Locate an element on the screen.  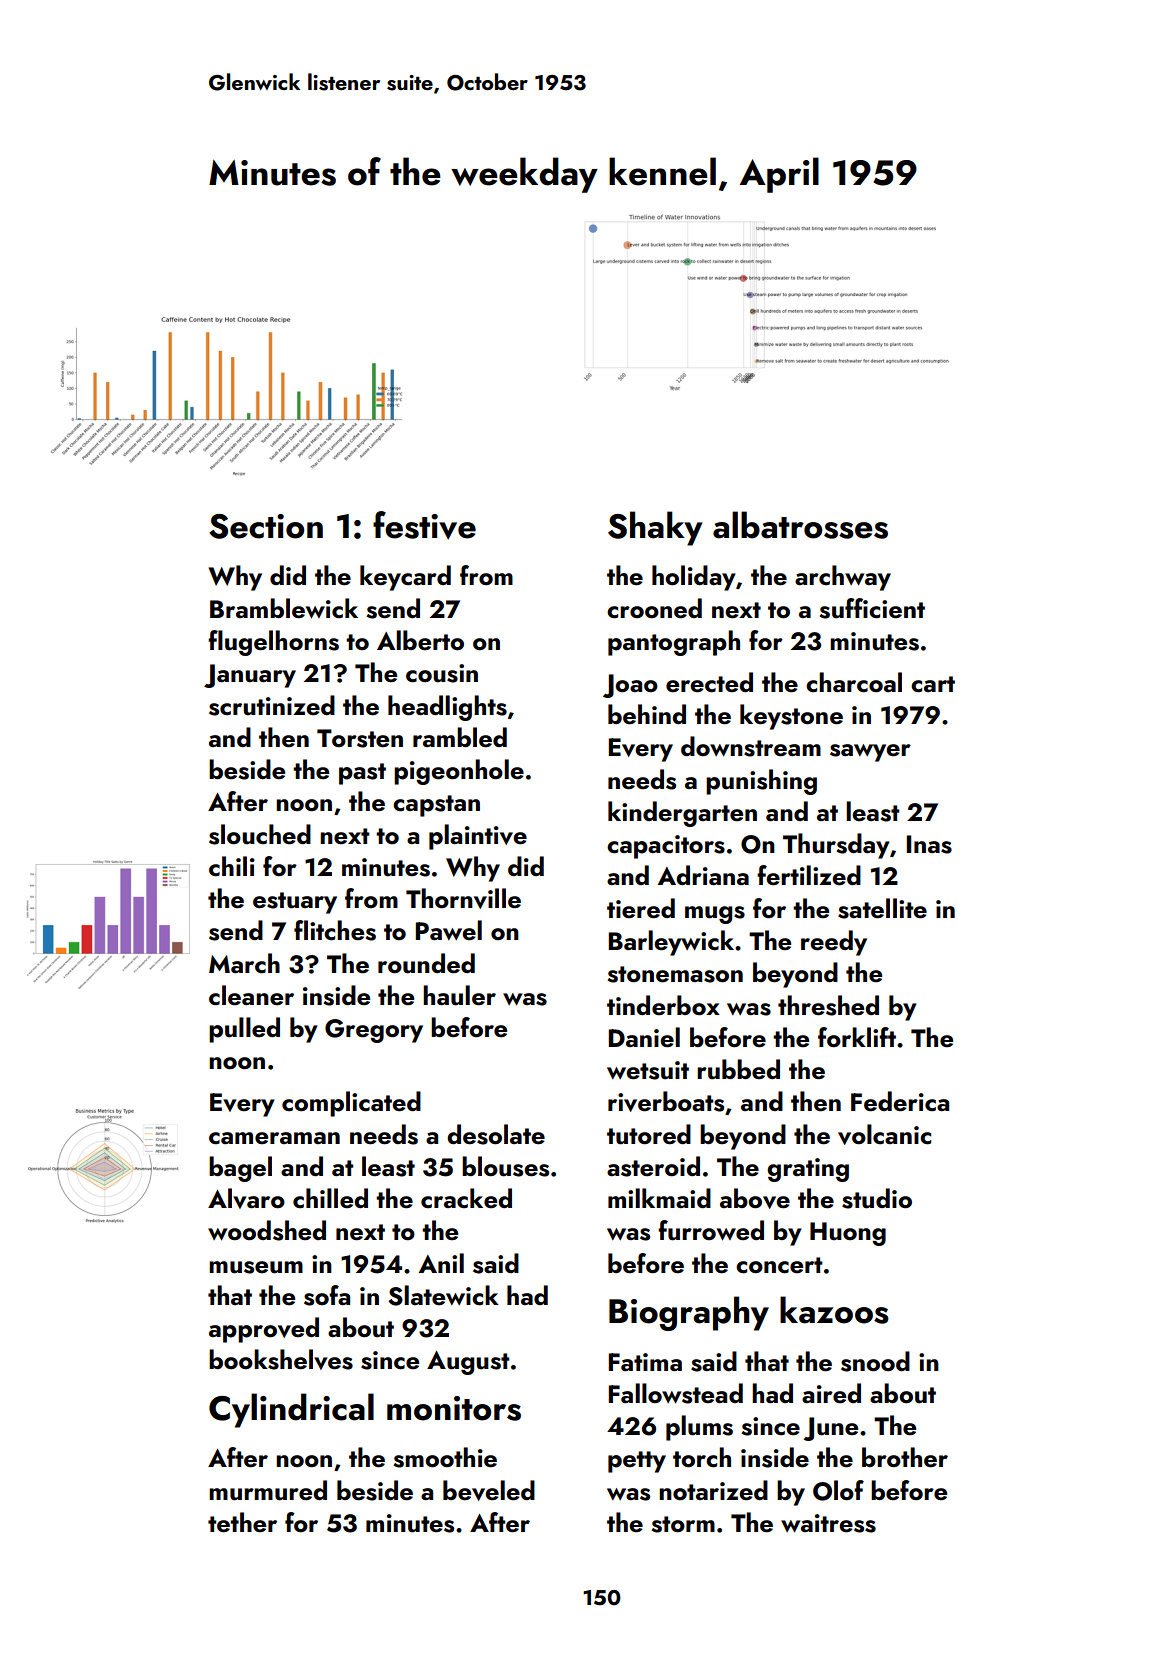
kazoos is located at coordinates (834, 1310).
